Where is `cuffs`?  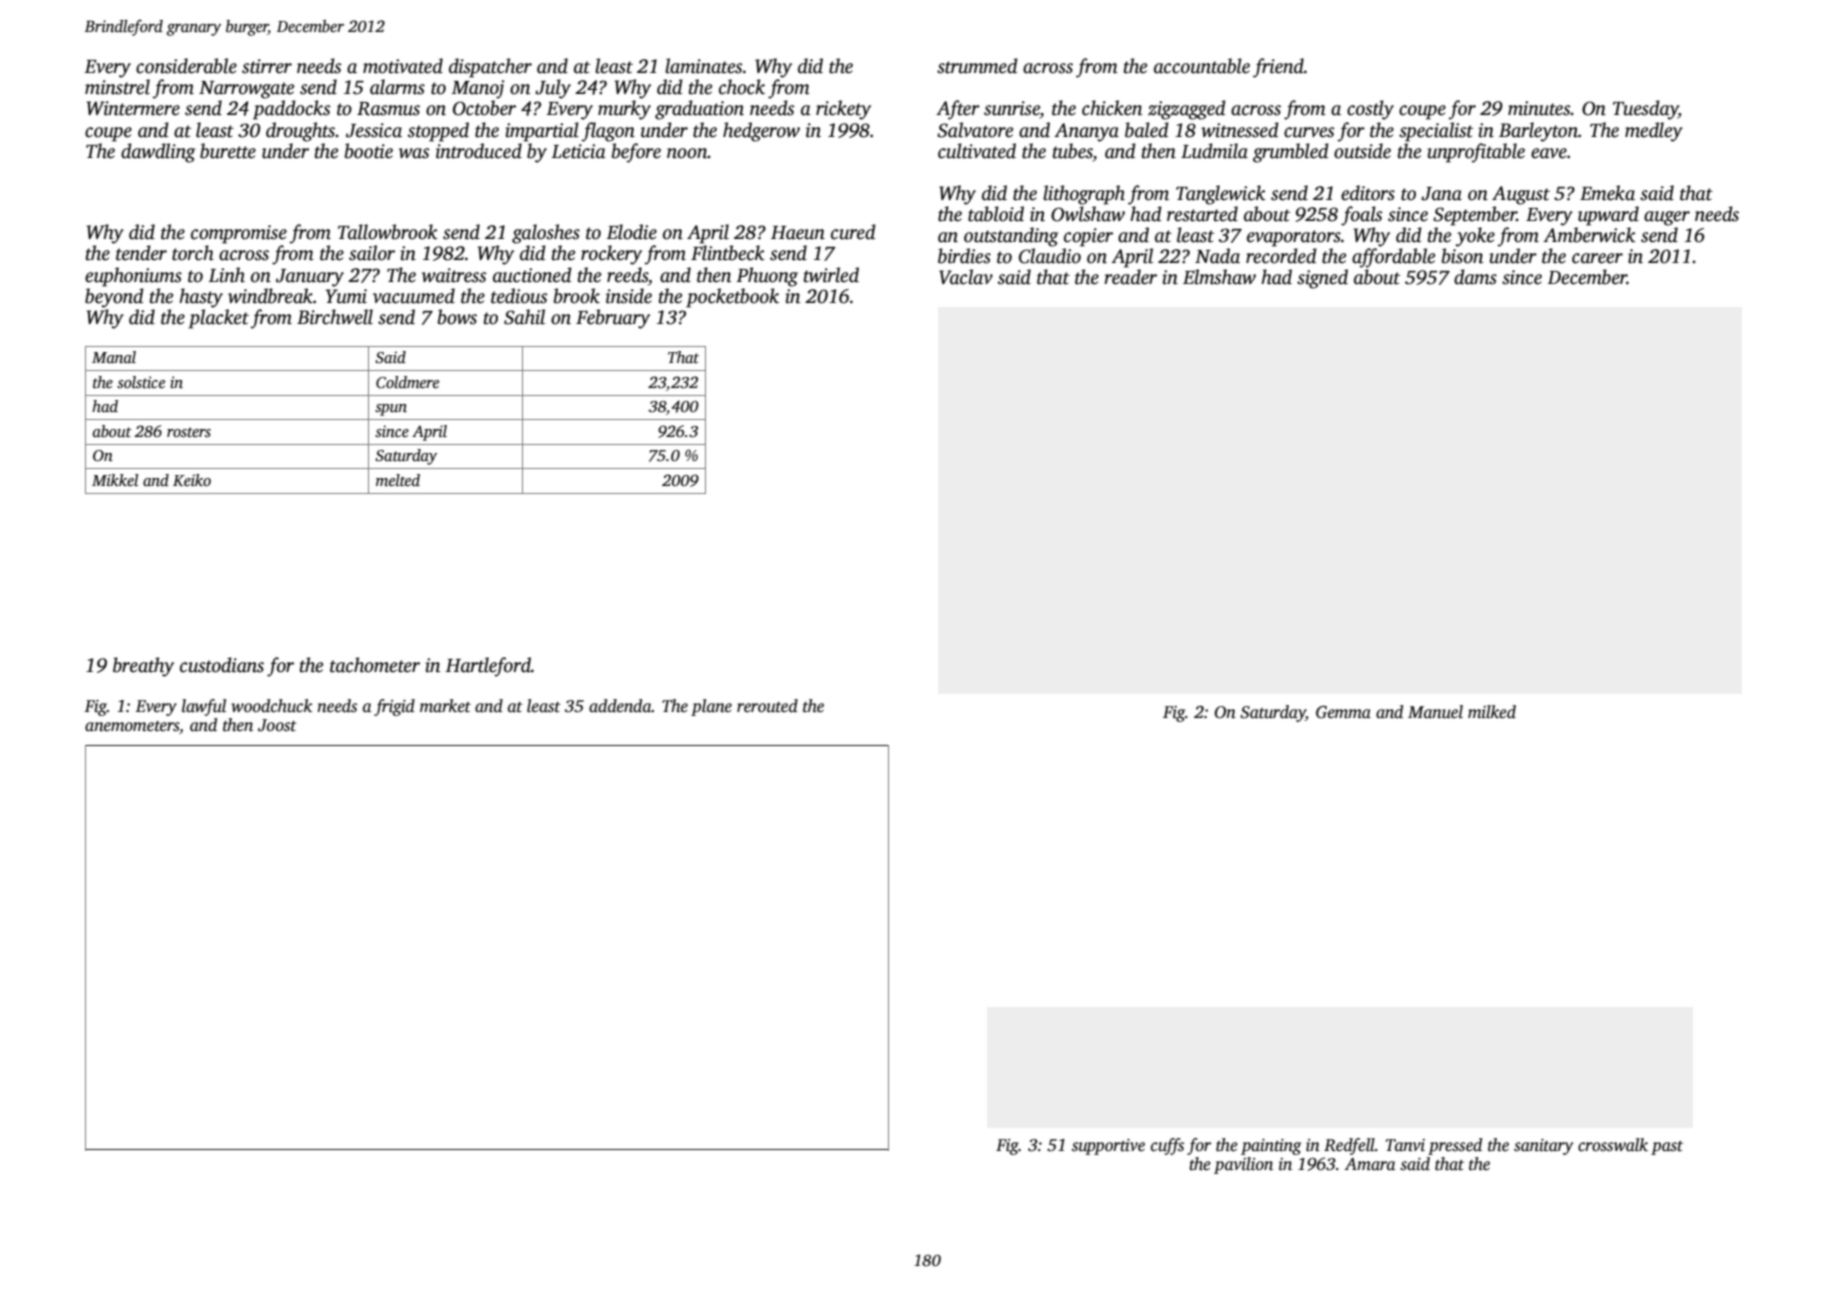
cuffs is located at coordinates (1167, 1146).
